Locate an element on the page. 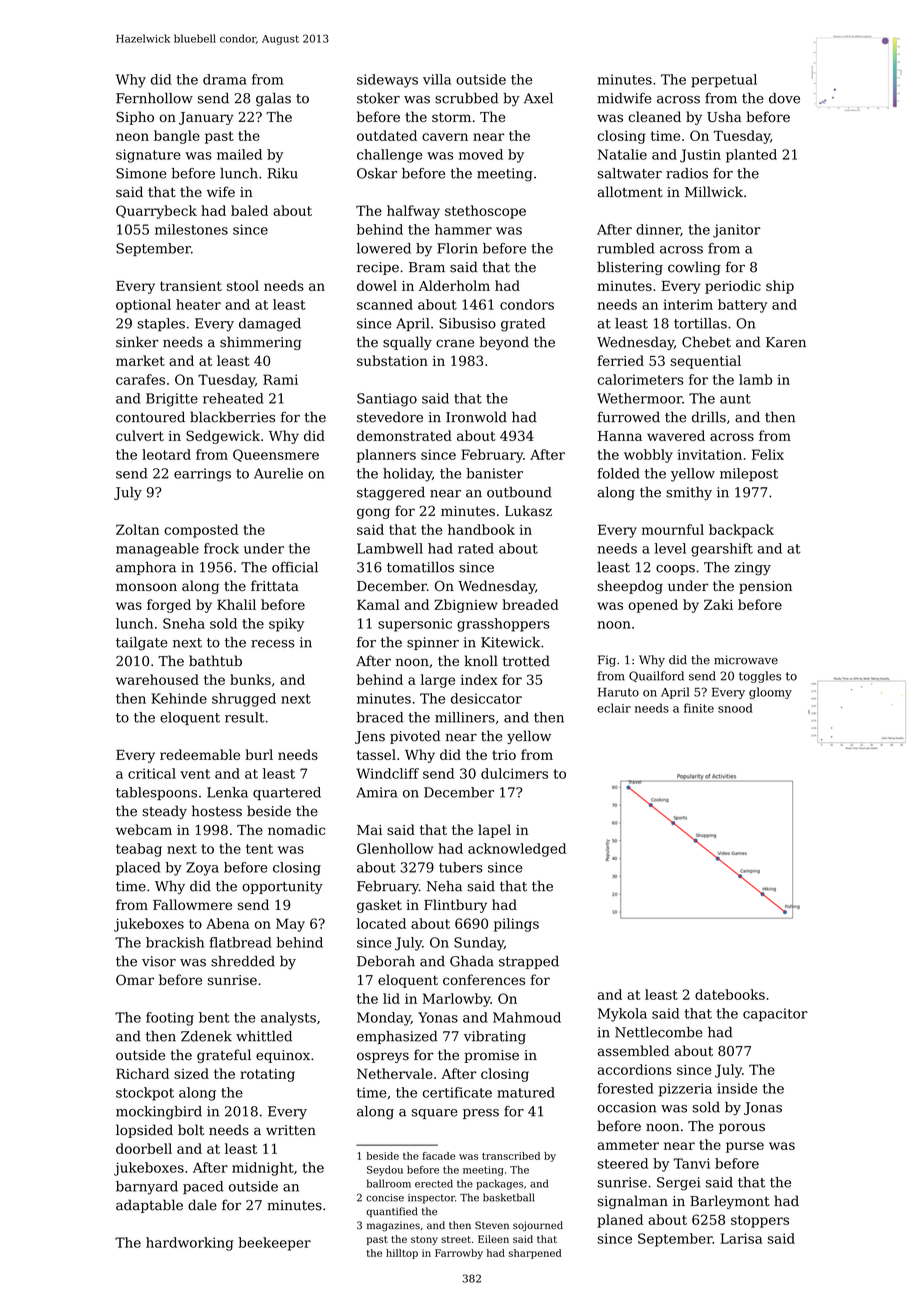 The height and width of the image is (1308, 924). Lenka is located at coordinates (227, 792).
